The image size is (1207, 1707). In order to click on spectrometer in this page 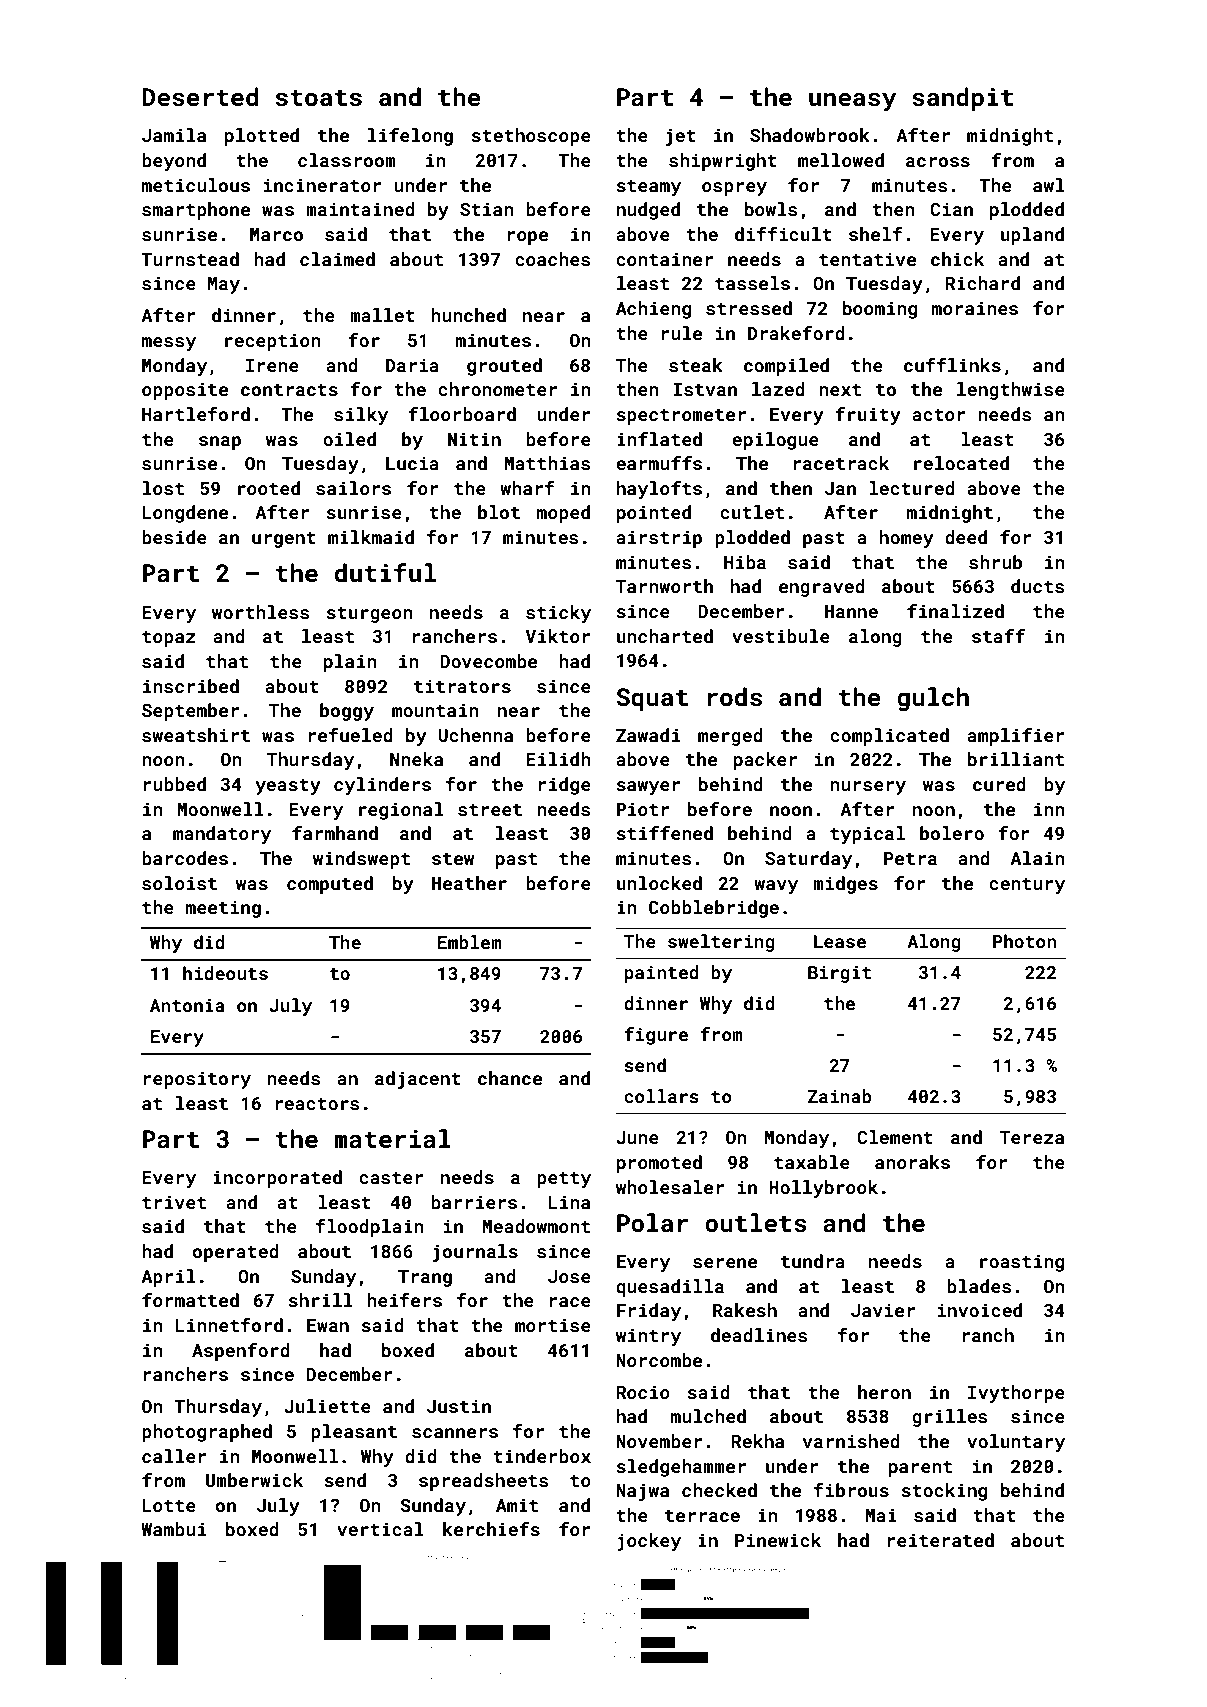, I will do `click(681, 417)`.
